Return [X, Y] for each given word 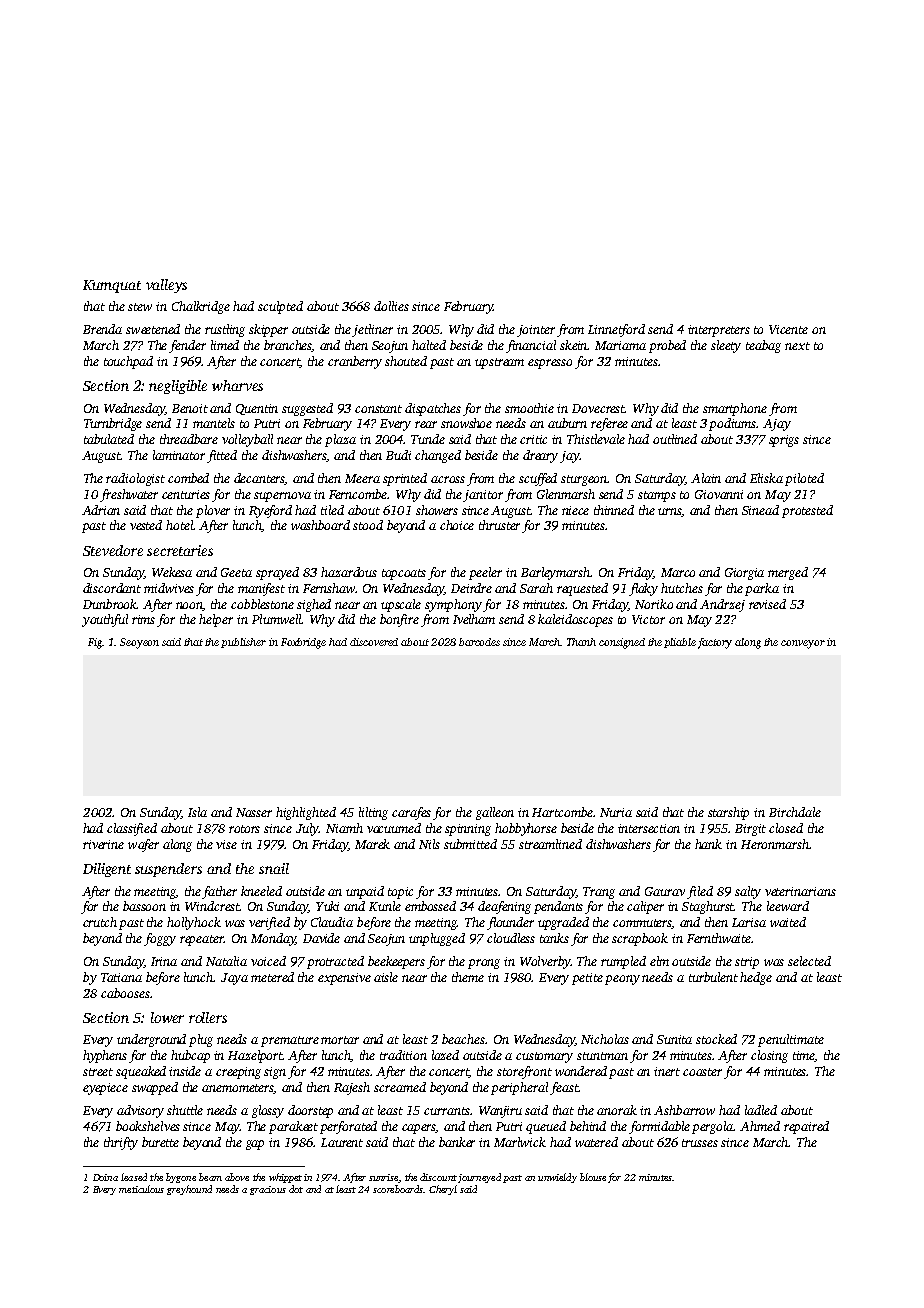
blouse [593, 1177]
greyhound [189, 1190]
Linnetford [616, 330]
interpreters [719, 331]
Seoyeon [139, 643]
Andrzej [722, 605]
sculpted [280, 307]
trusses [700, 1143]
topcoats [404, 574]
